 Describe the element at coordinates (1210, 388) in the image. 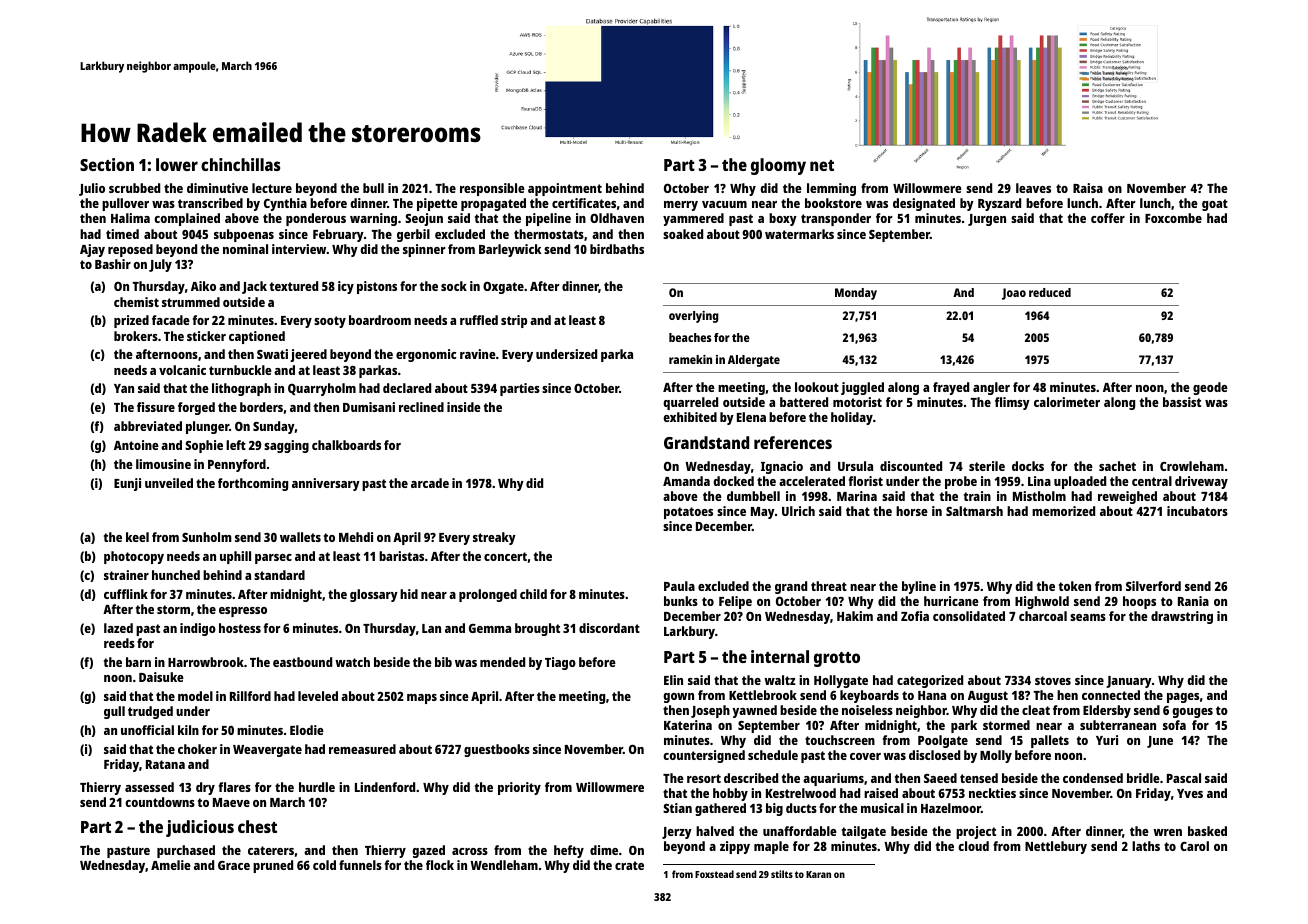

I see `geode` at that location.
